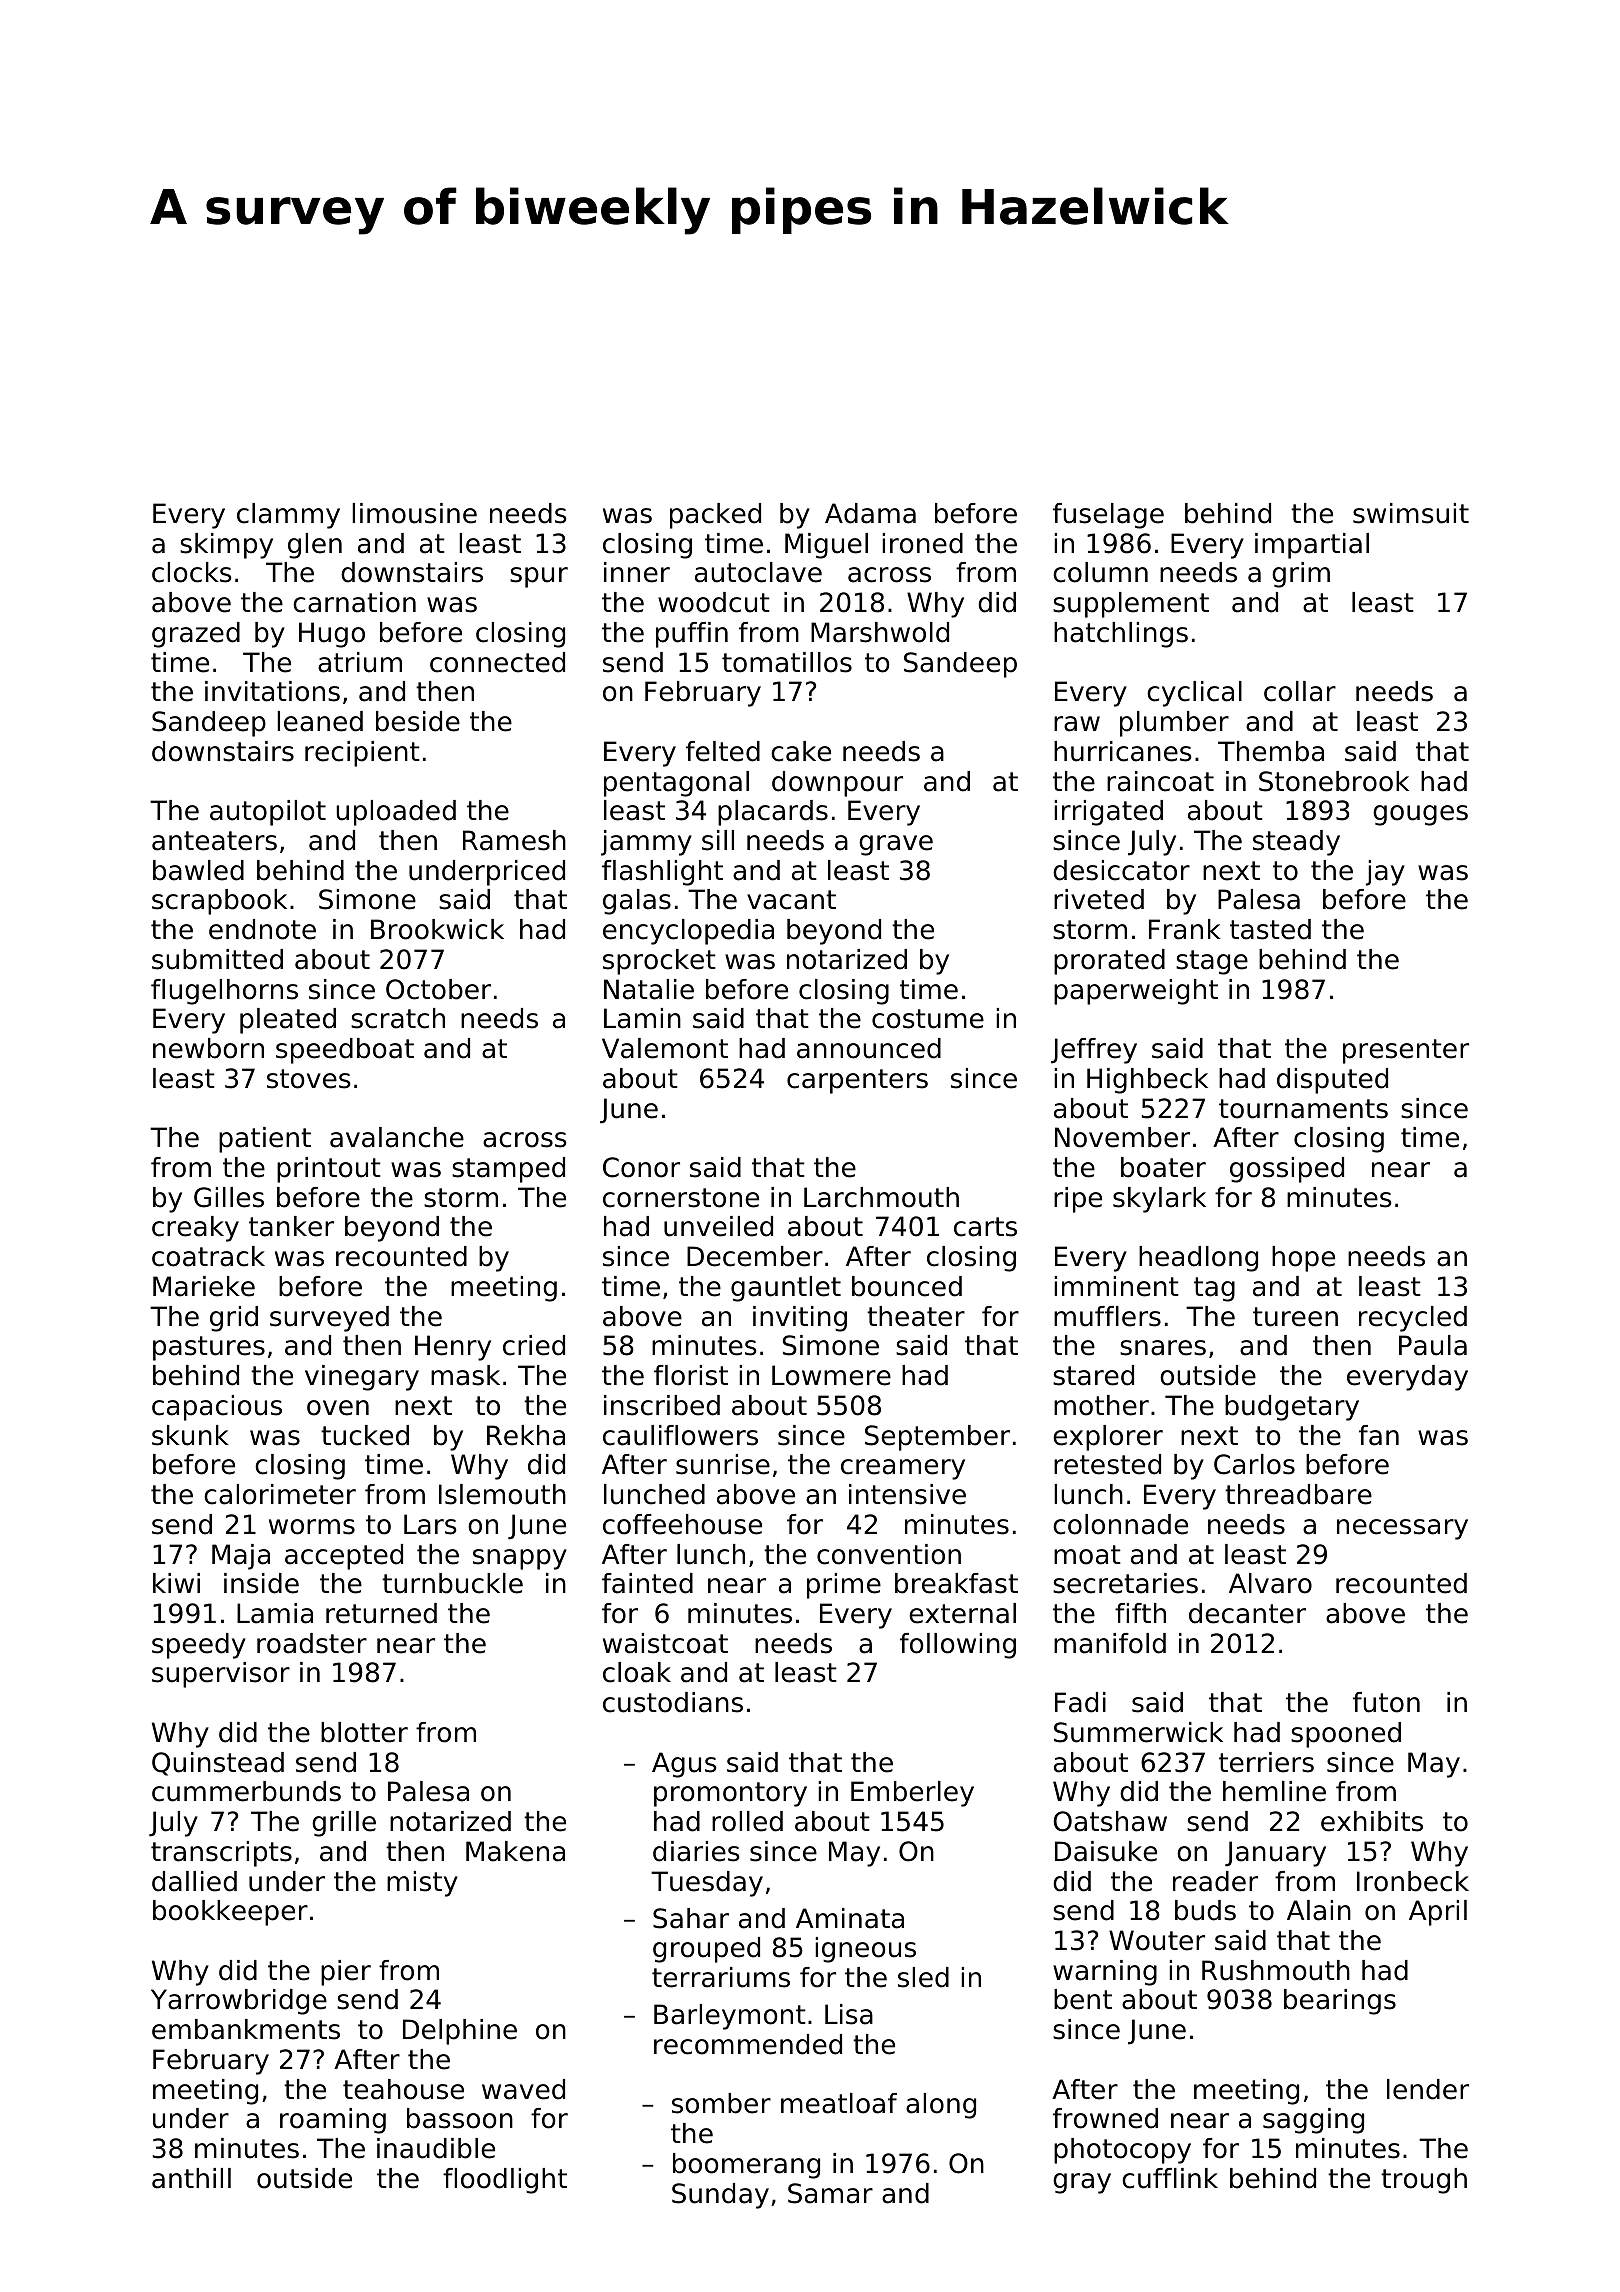 This screenshot has height=2292, width=1620. I want to click on jammy, so click(646, 843).
